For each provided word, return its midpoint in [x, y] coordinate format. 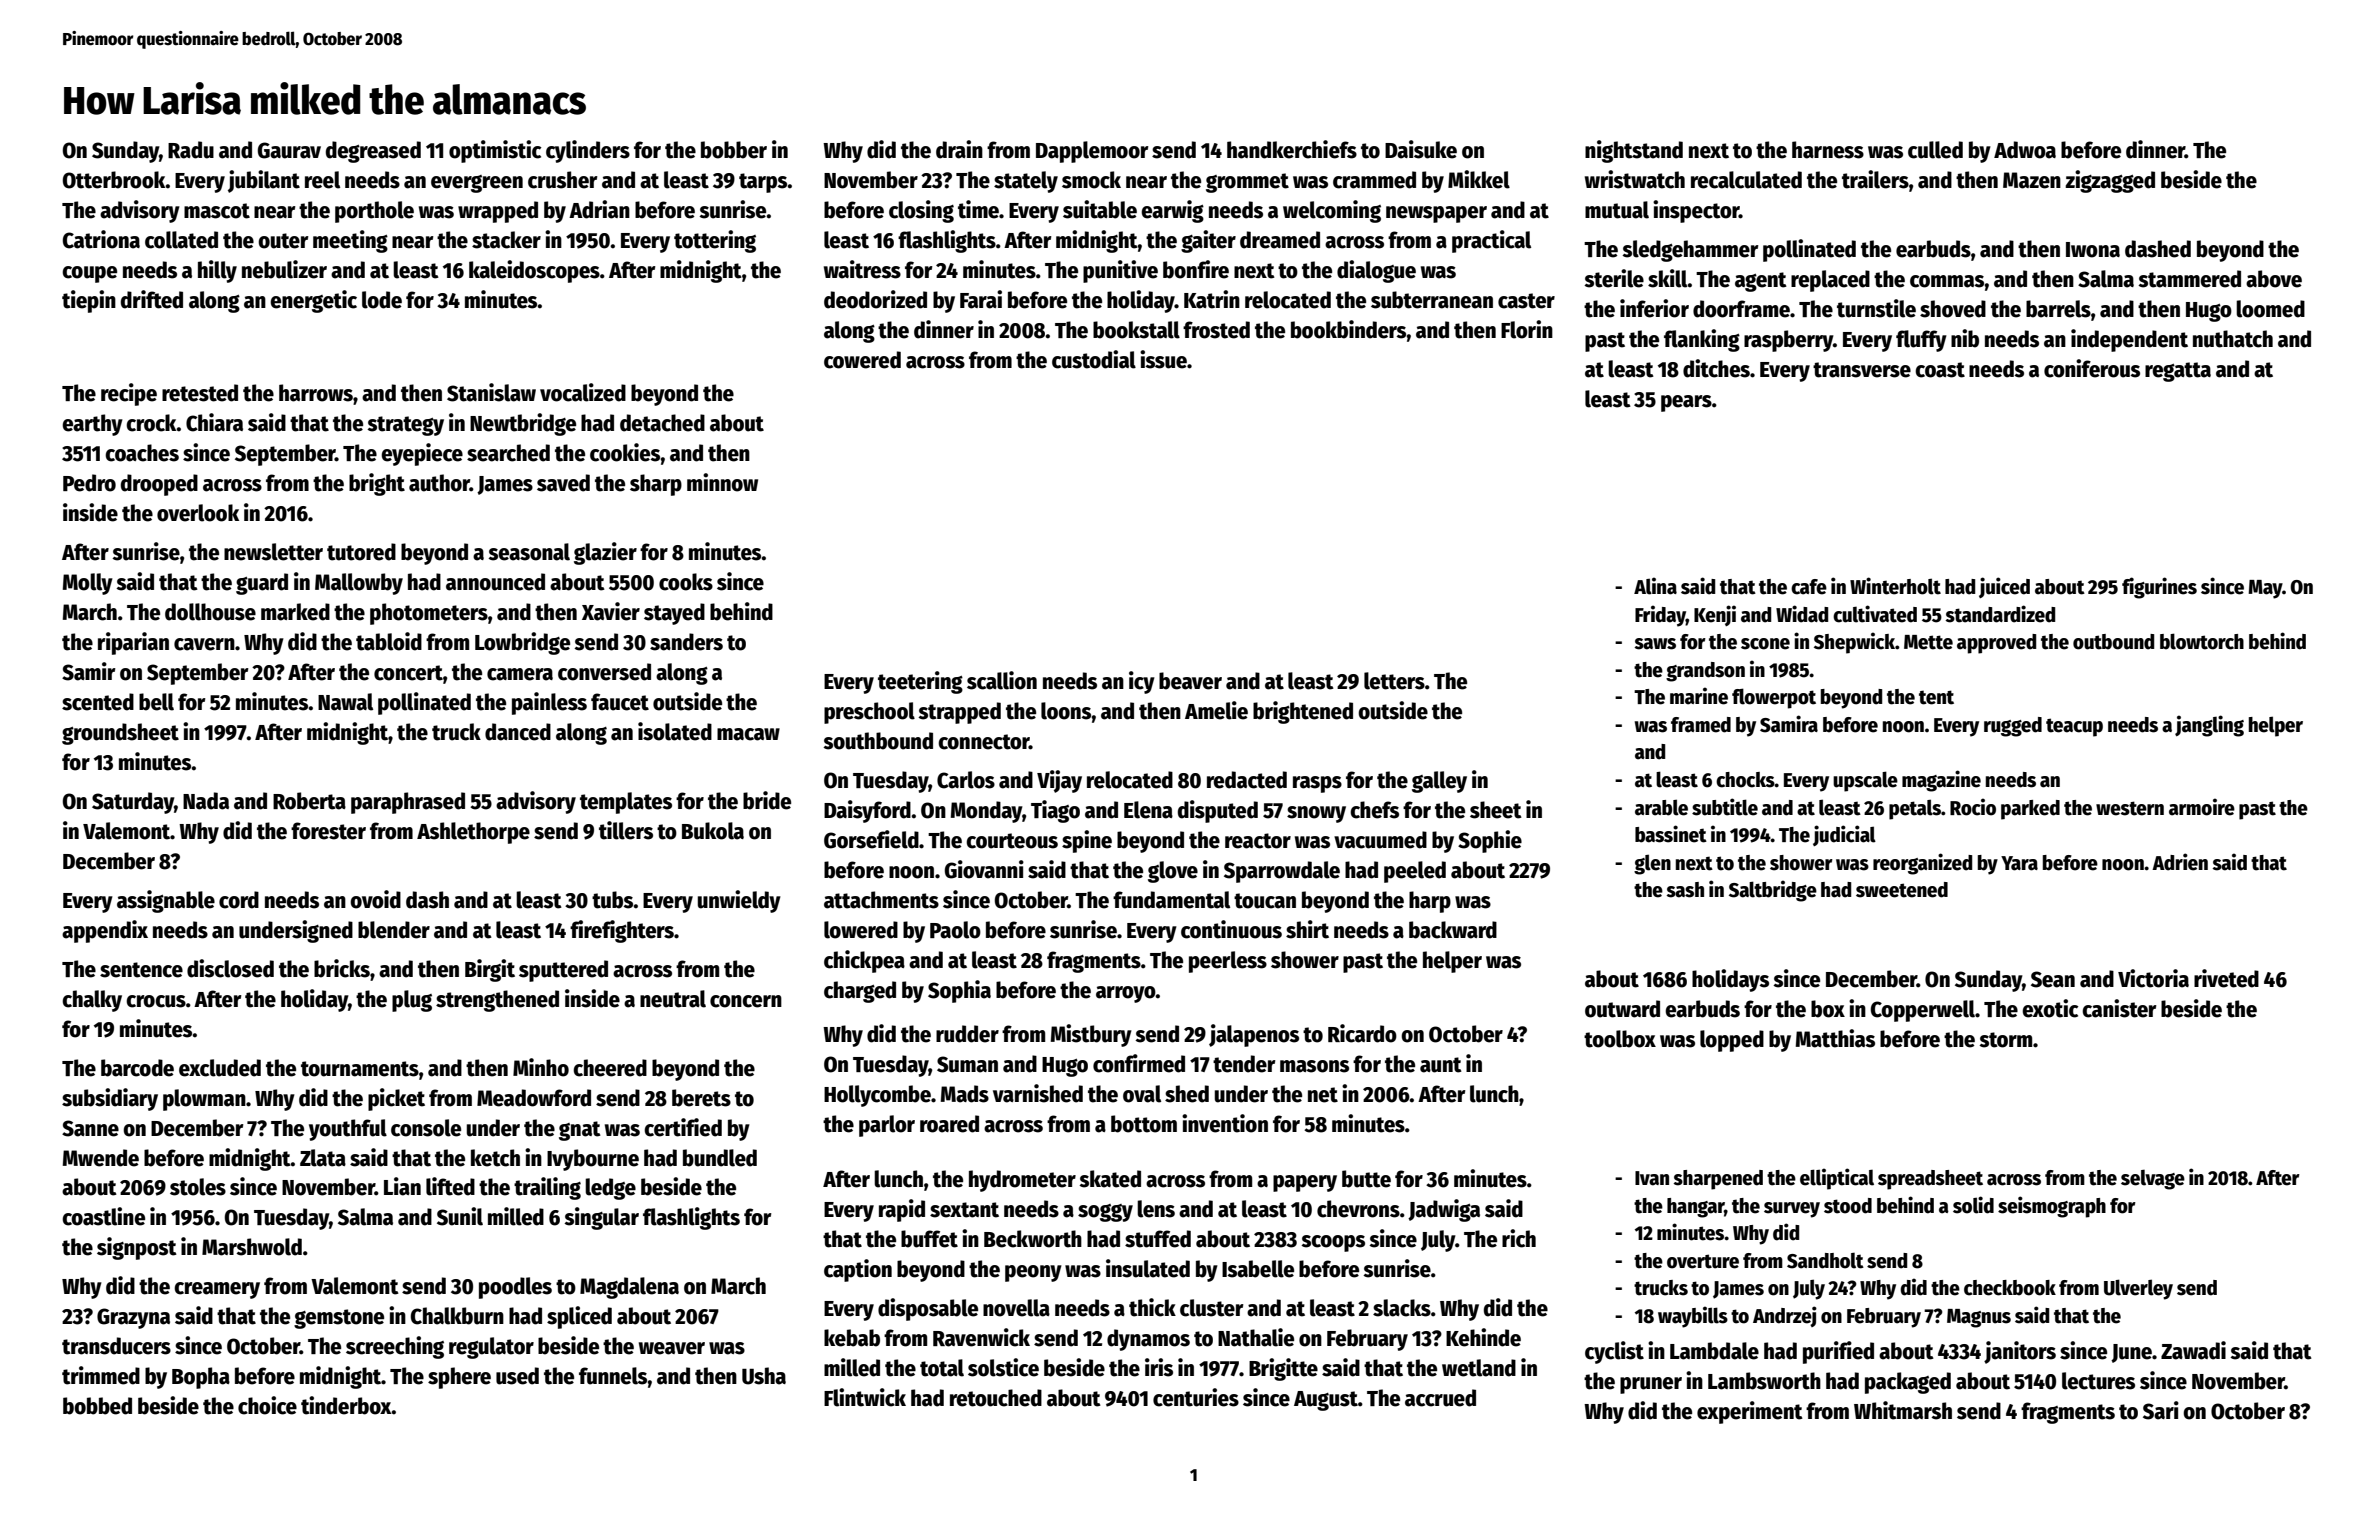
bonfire [1196, 269]
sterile [1614, 278]
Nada [206, 801]
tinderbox [346, 1405]
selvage [2153, 1179]
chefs [1374, 810]
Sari [2161, 1410]
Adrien [2180, 862]
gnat [580, 1131]
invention [1225, 1123]
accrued [1440, 1398]
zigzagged [2110, 181]
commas [1947, 281]
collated [181, 240]
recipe [129, 394]
